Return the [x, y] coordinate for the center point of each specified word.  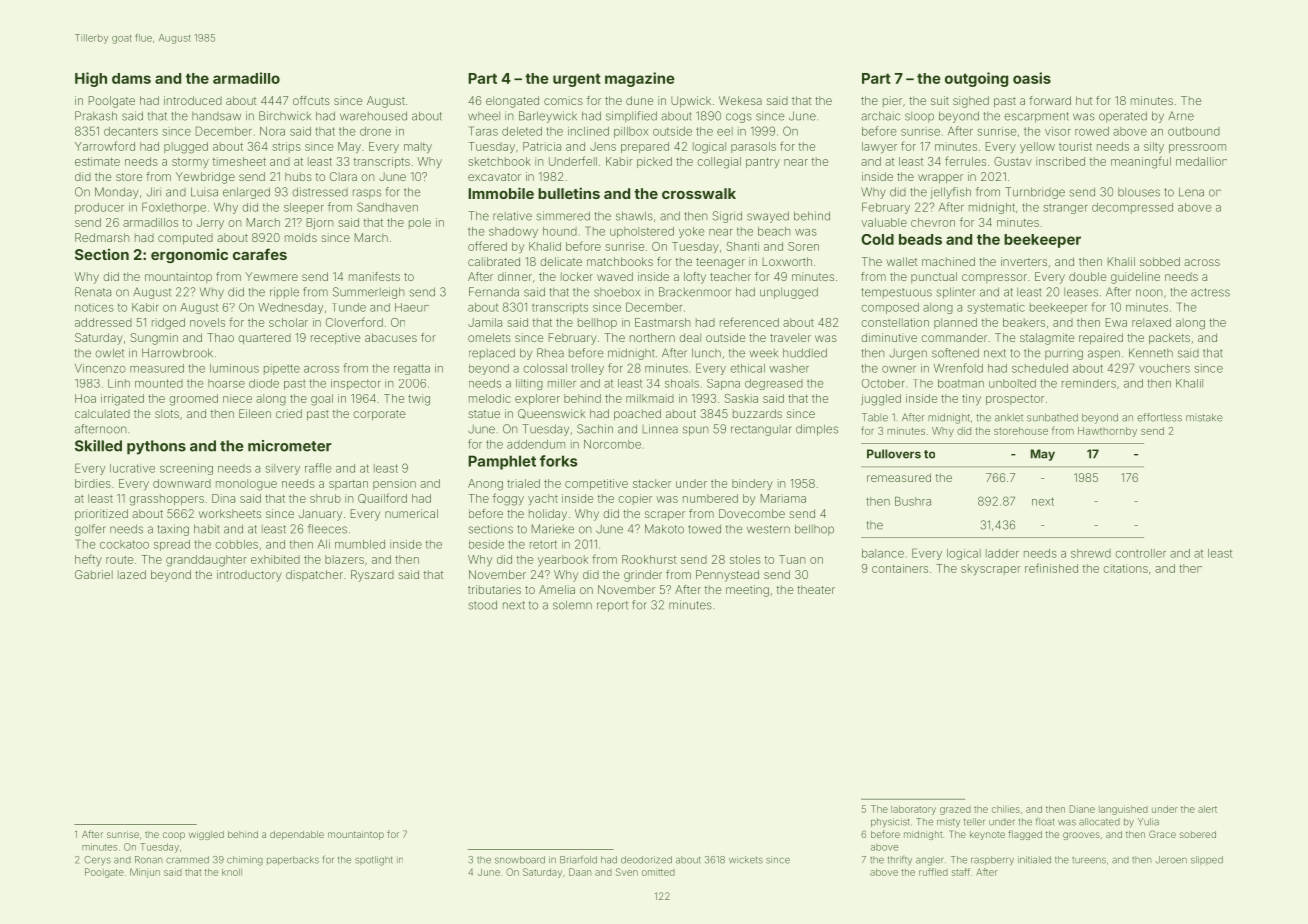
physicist [890, 823]
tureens [1089, 860]
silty [1154, 147]
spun [695, 431]
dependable [297, 835]
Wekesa [740, 100]
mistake [1204, 417]
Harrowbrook [177, 353]
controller [1140, 553]
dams [131, 78]
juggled [881, 400]
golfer [90, 530]
